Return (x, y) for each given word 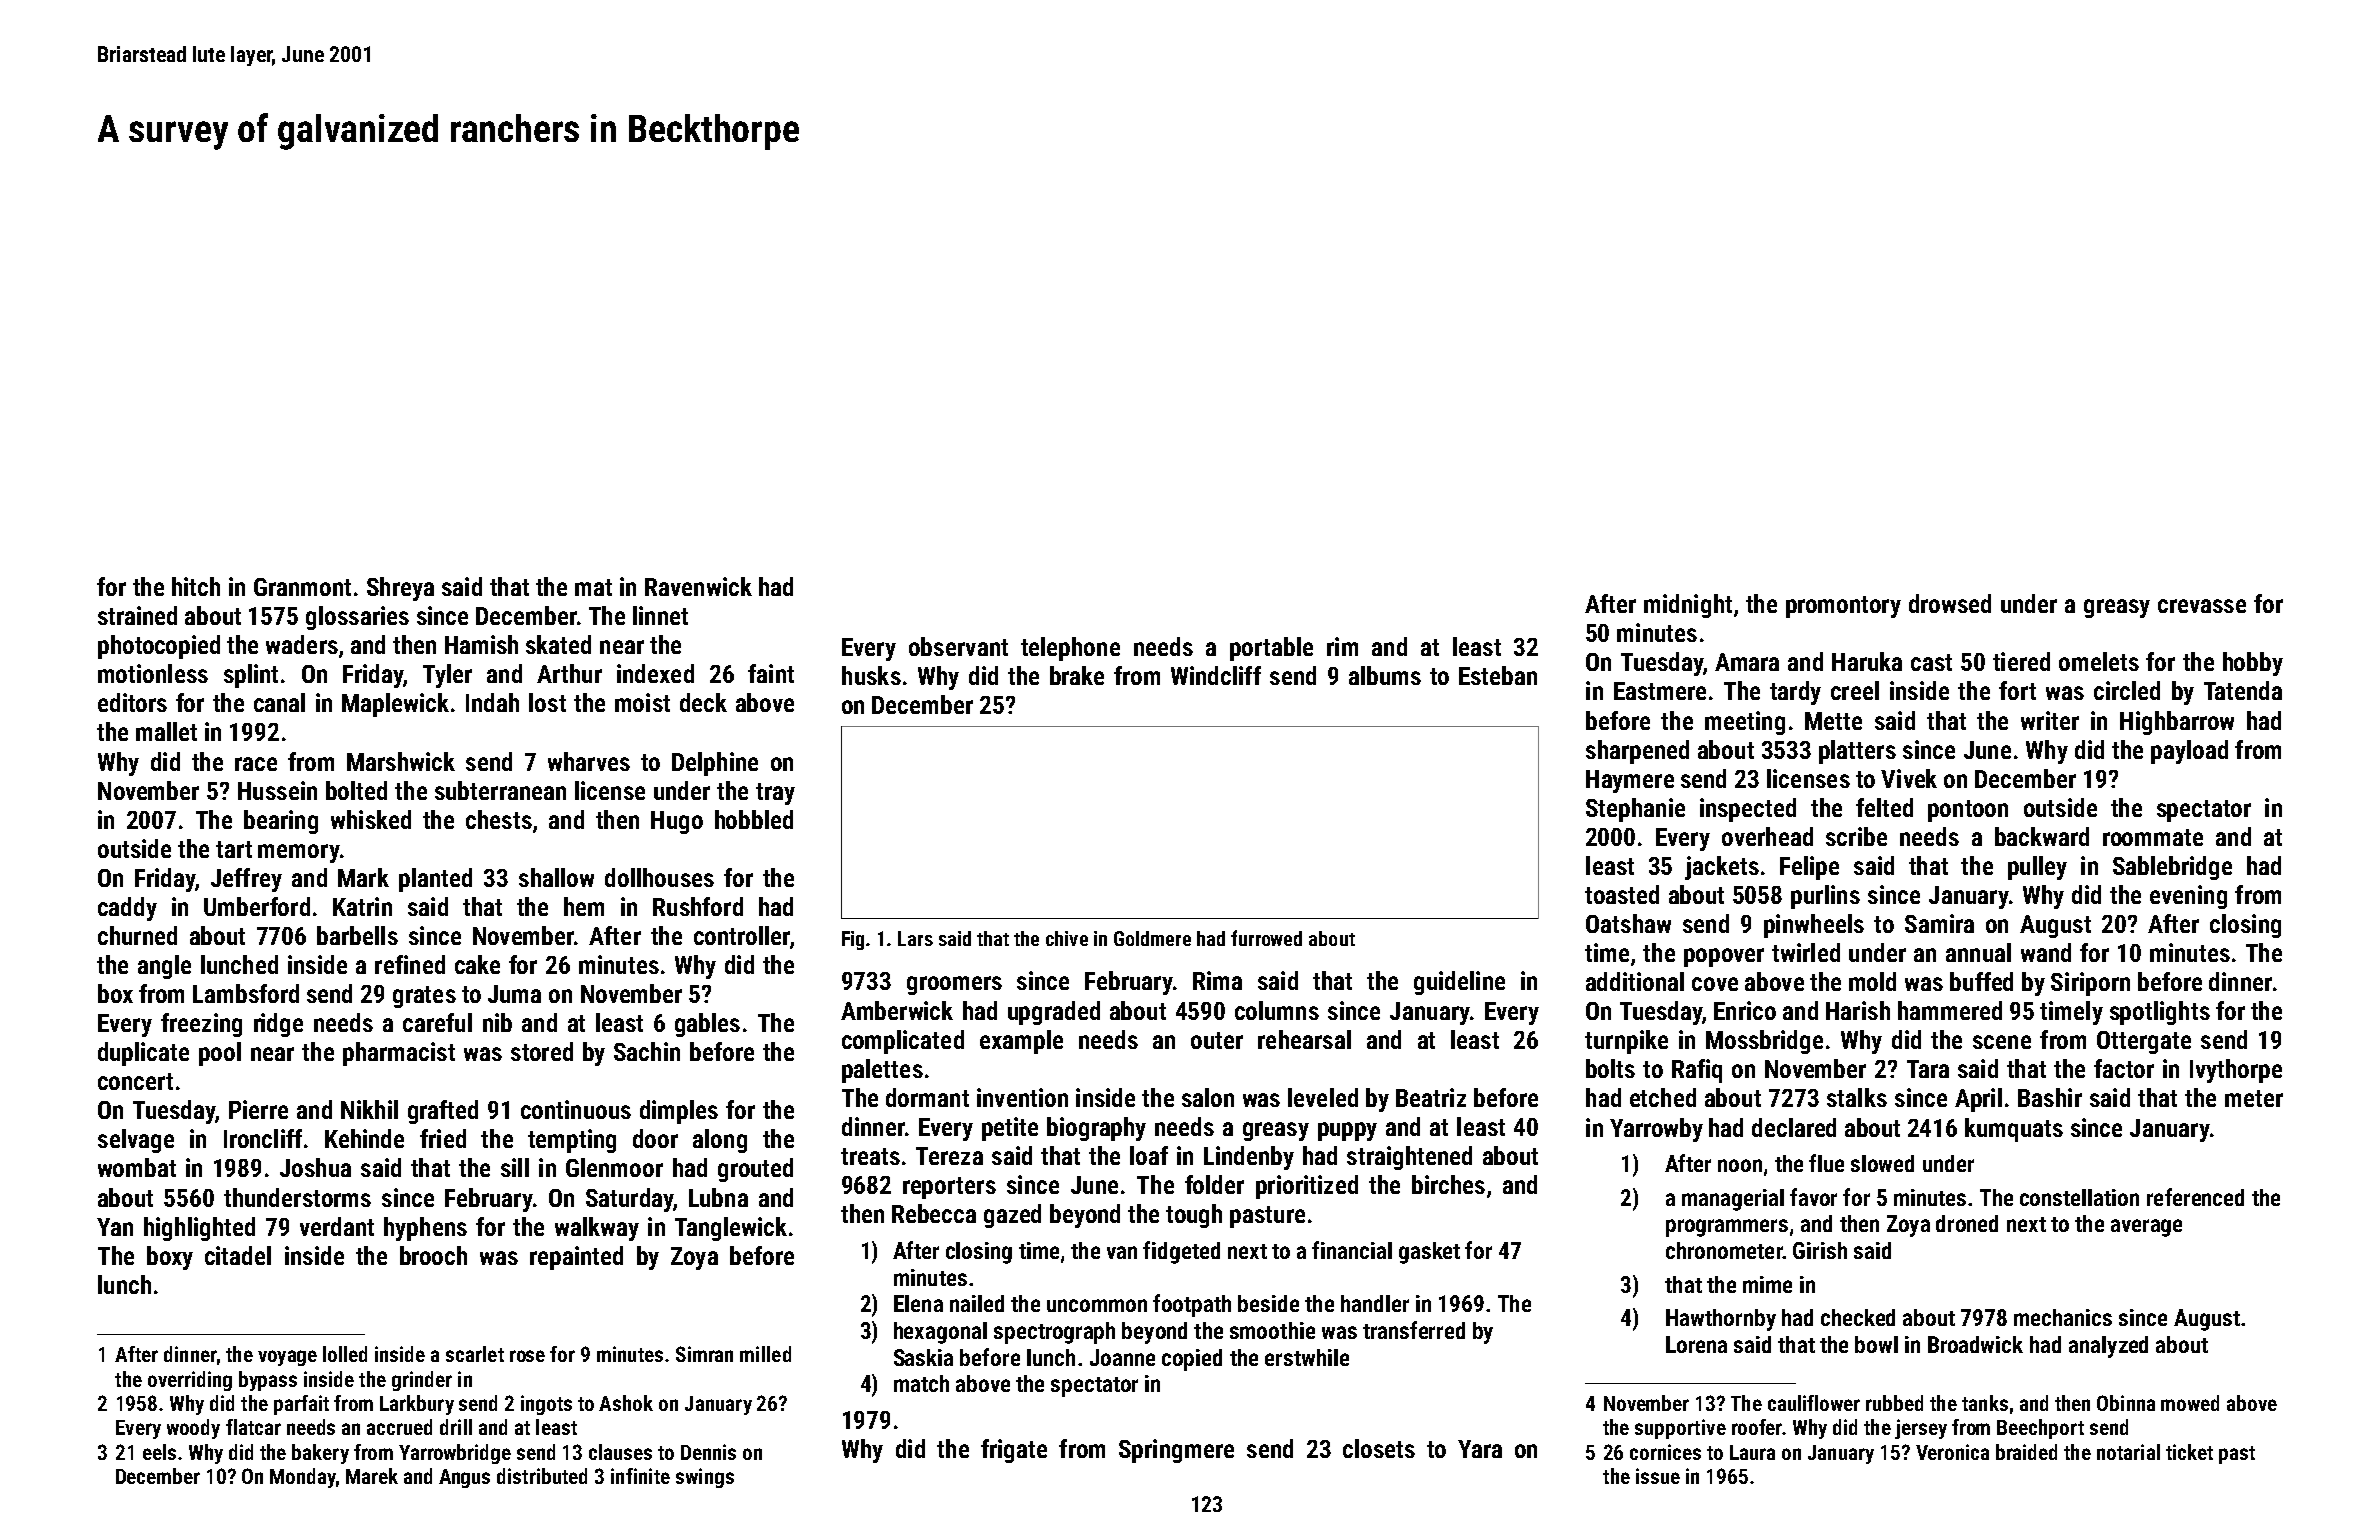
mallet (166, 731)
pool (220, 1054)
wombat (137, 1167)
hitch (196, 586)
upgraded (1054, 1013)
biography (1096, 1129)
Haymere (1630, 781)
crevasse (2202, 606)
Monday (303, 1478)
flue (1826, 1163)
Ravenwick (698, 586)
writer (2050, 720)
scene (2002, 1042)
